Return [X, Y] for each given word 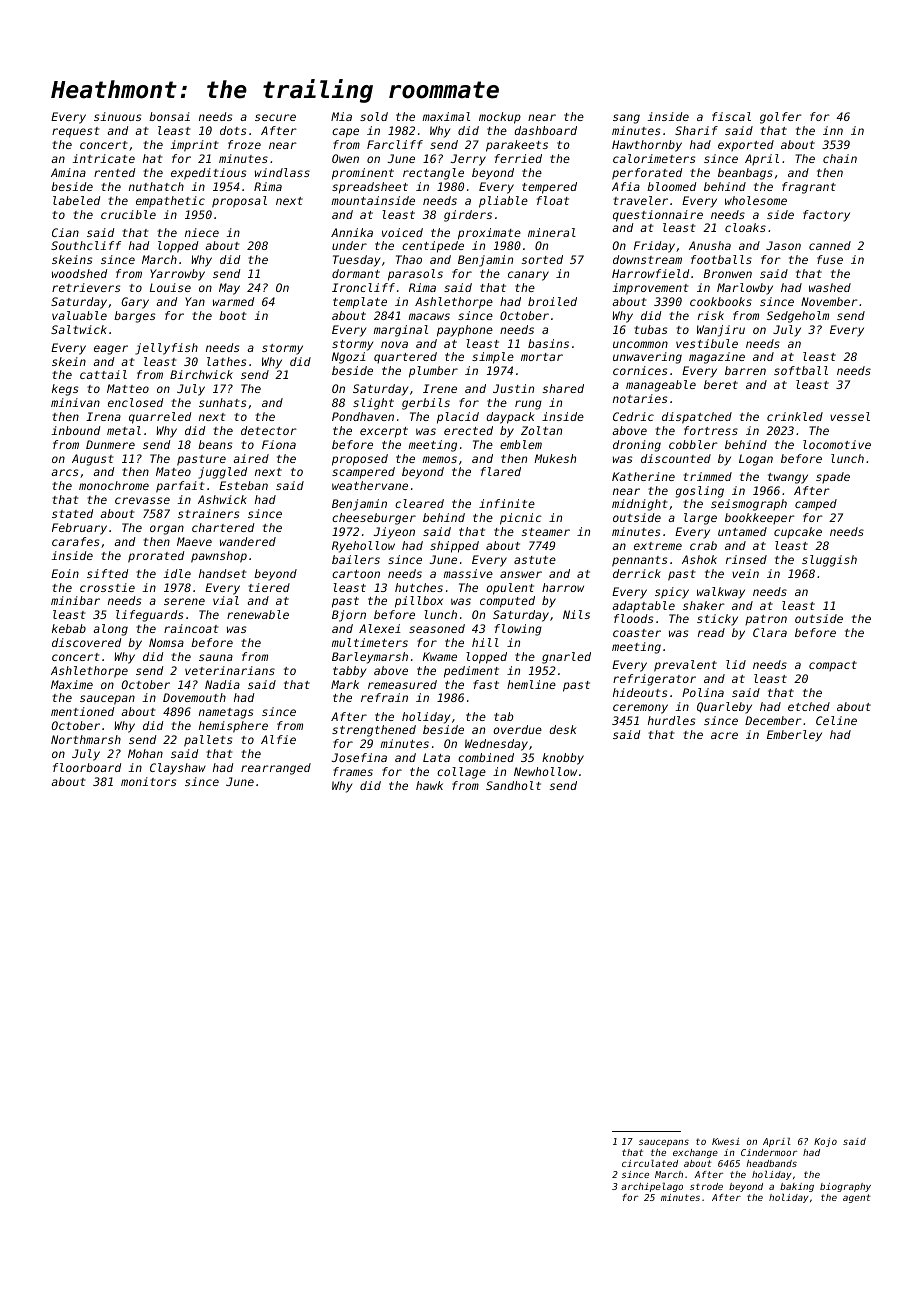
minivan [75, 402]
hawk [429, 785]
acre [724, 735]
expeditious [208, 174]
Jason [783, 245]
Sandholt [513, 785]
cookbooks [721, 301]
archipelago [652, 1187]
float [553, 200]
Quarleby [724, 708]
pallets [208, 741]
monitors [148, 781]
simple [493, 358]
